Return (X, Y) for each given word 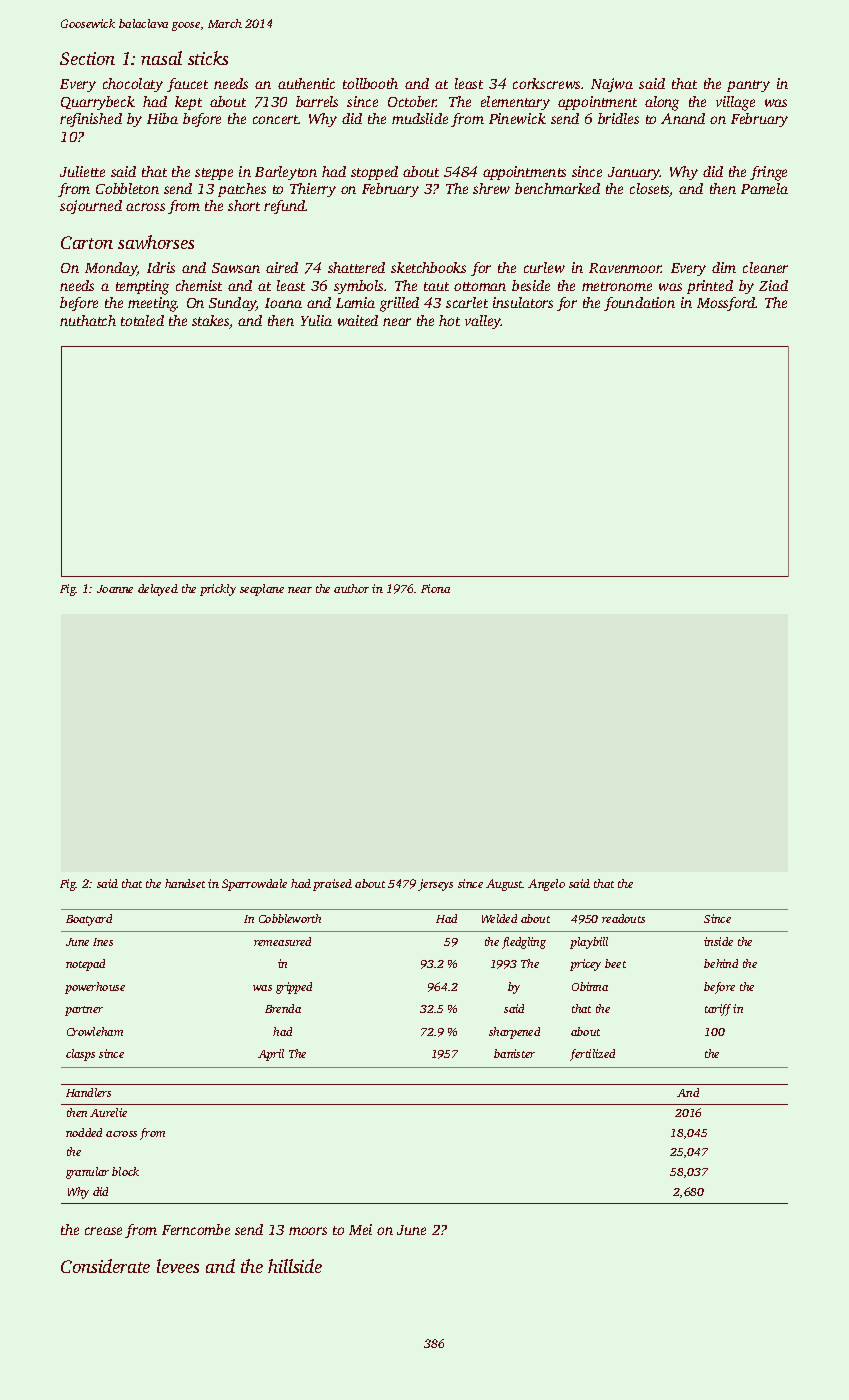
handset (185, 883)
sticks (208, 58)
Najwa (612, 85)
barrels (317, 101)
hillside (295, 1266)
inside (718, 941)
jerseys (435, 885)
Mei (360, 1229)
